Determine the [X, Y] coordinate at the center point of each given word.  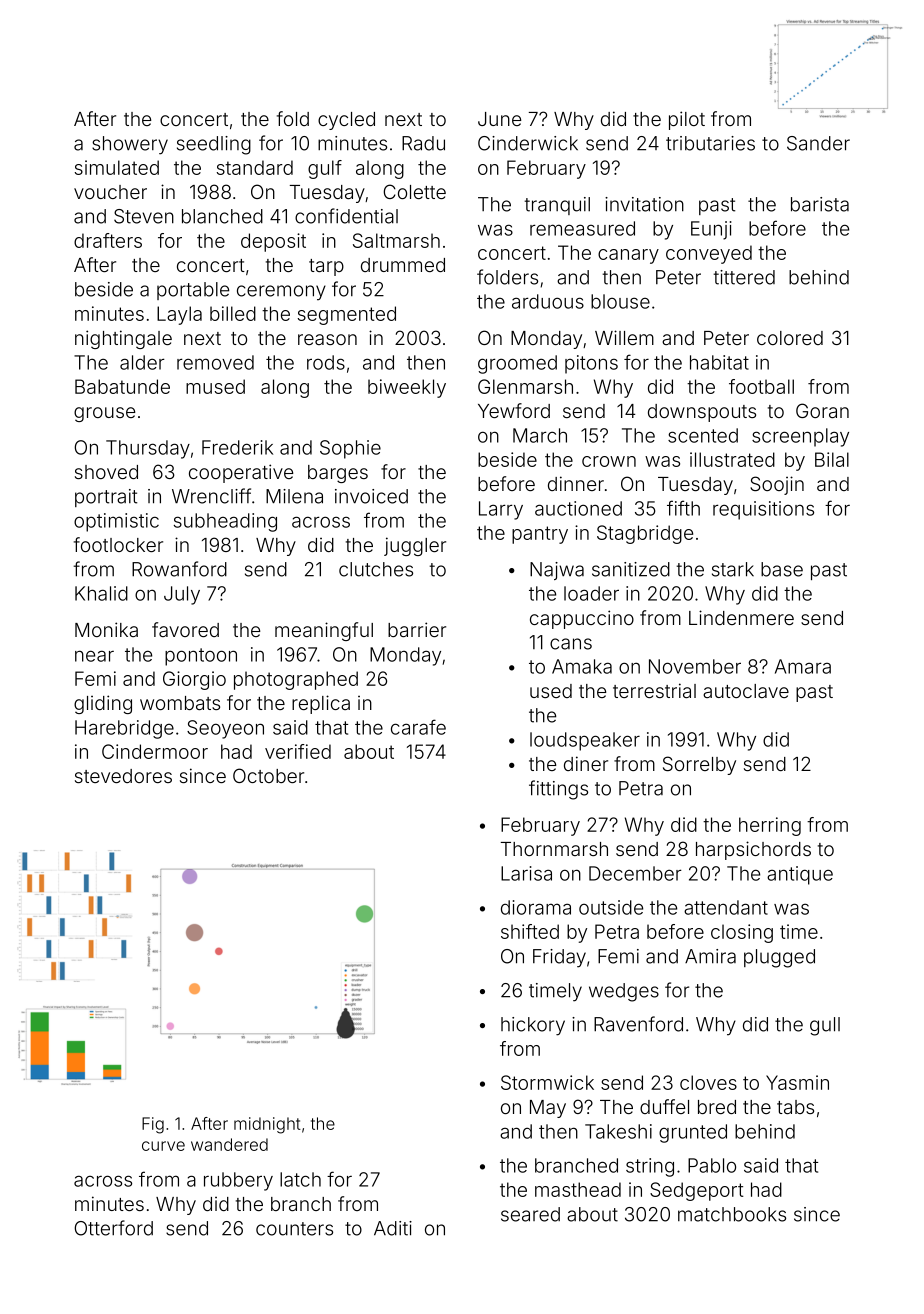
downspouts [702, 413]
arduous [548, 301]
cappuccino [582, 619]
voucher [110, 192]
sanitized [631, 569]
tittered [744, 277]
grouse [104, 414]
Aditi [393, 1228]
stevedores [123, 776]
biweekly [407, 388]
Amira [710, 956]
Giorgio [194, 680]
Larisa [526, 873]
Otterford [114, 1228]
